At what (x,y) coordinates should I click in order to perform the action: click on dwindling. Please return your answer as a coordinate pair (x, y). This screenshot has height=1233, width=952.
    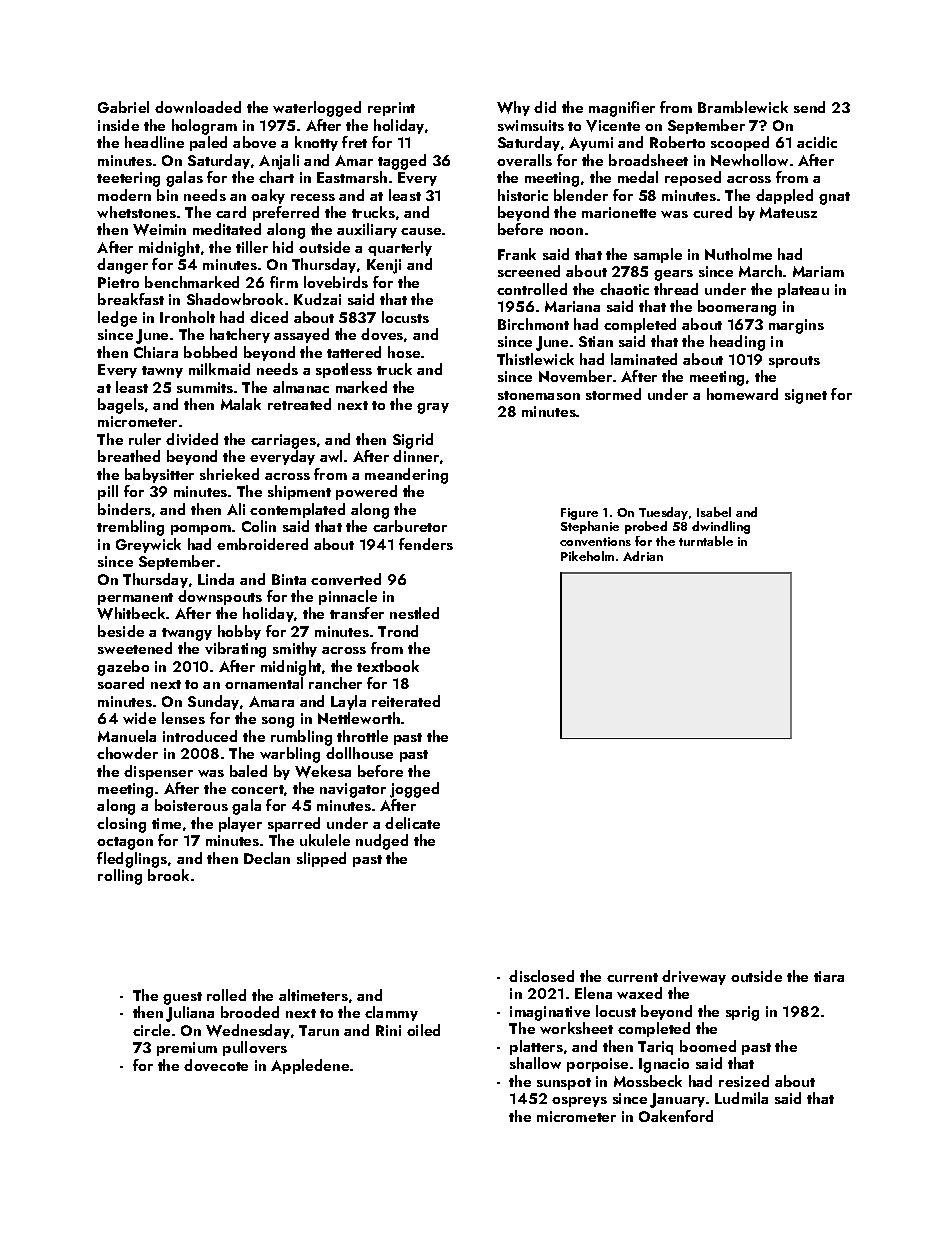
    Looking at the image, I should click on (721, 527).
